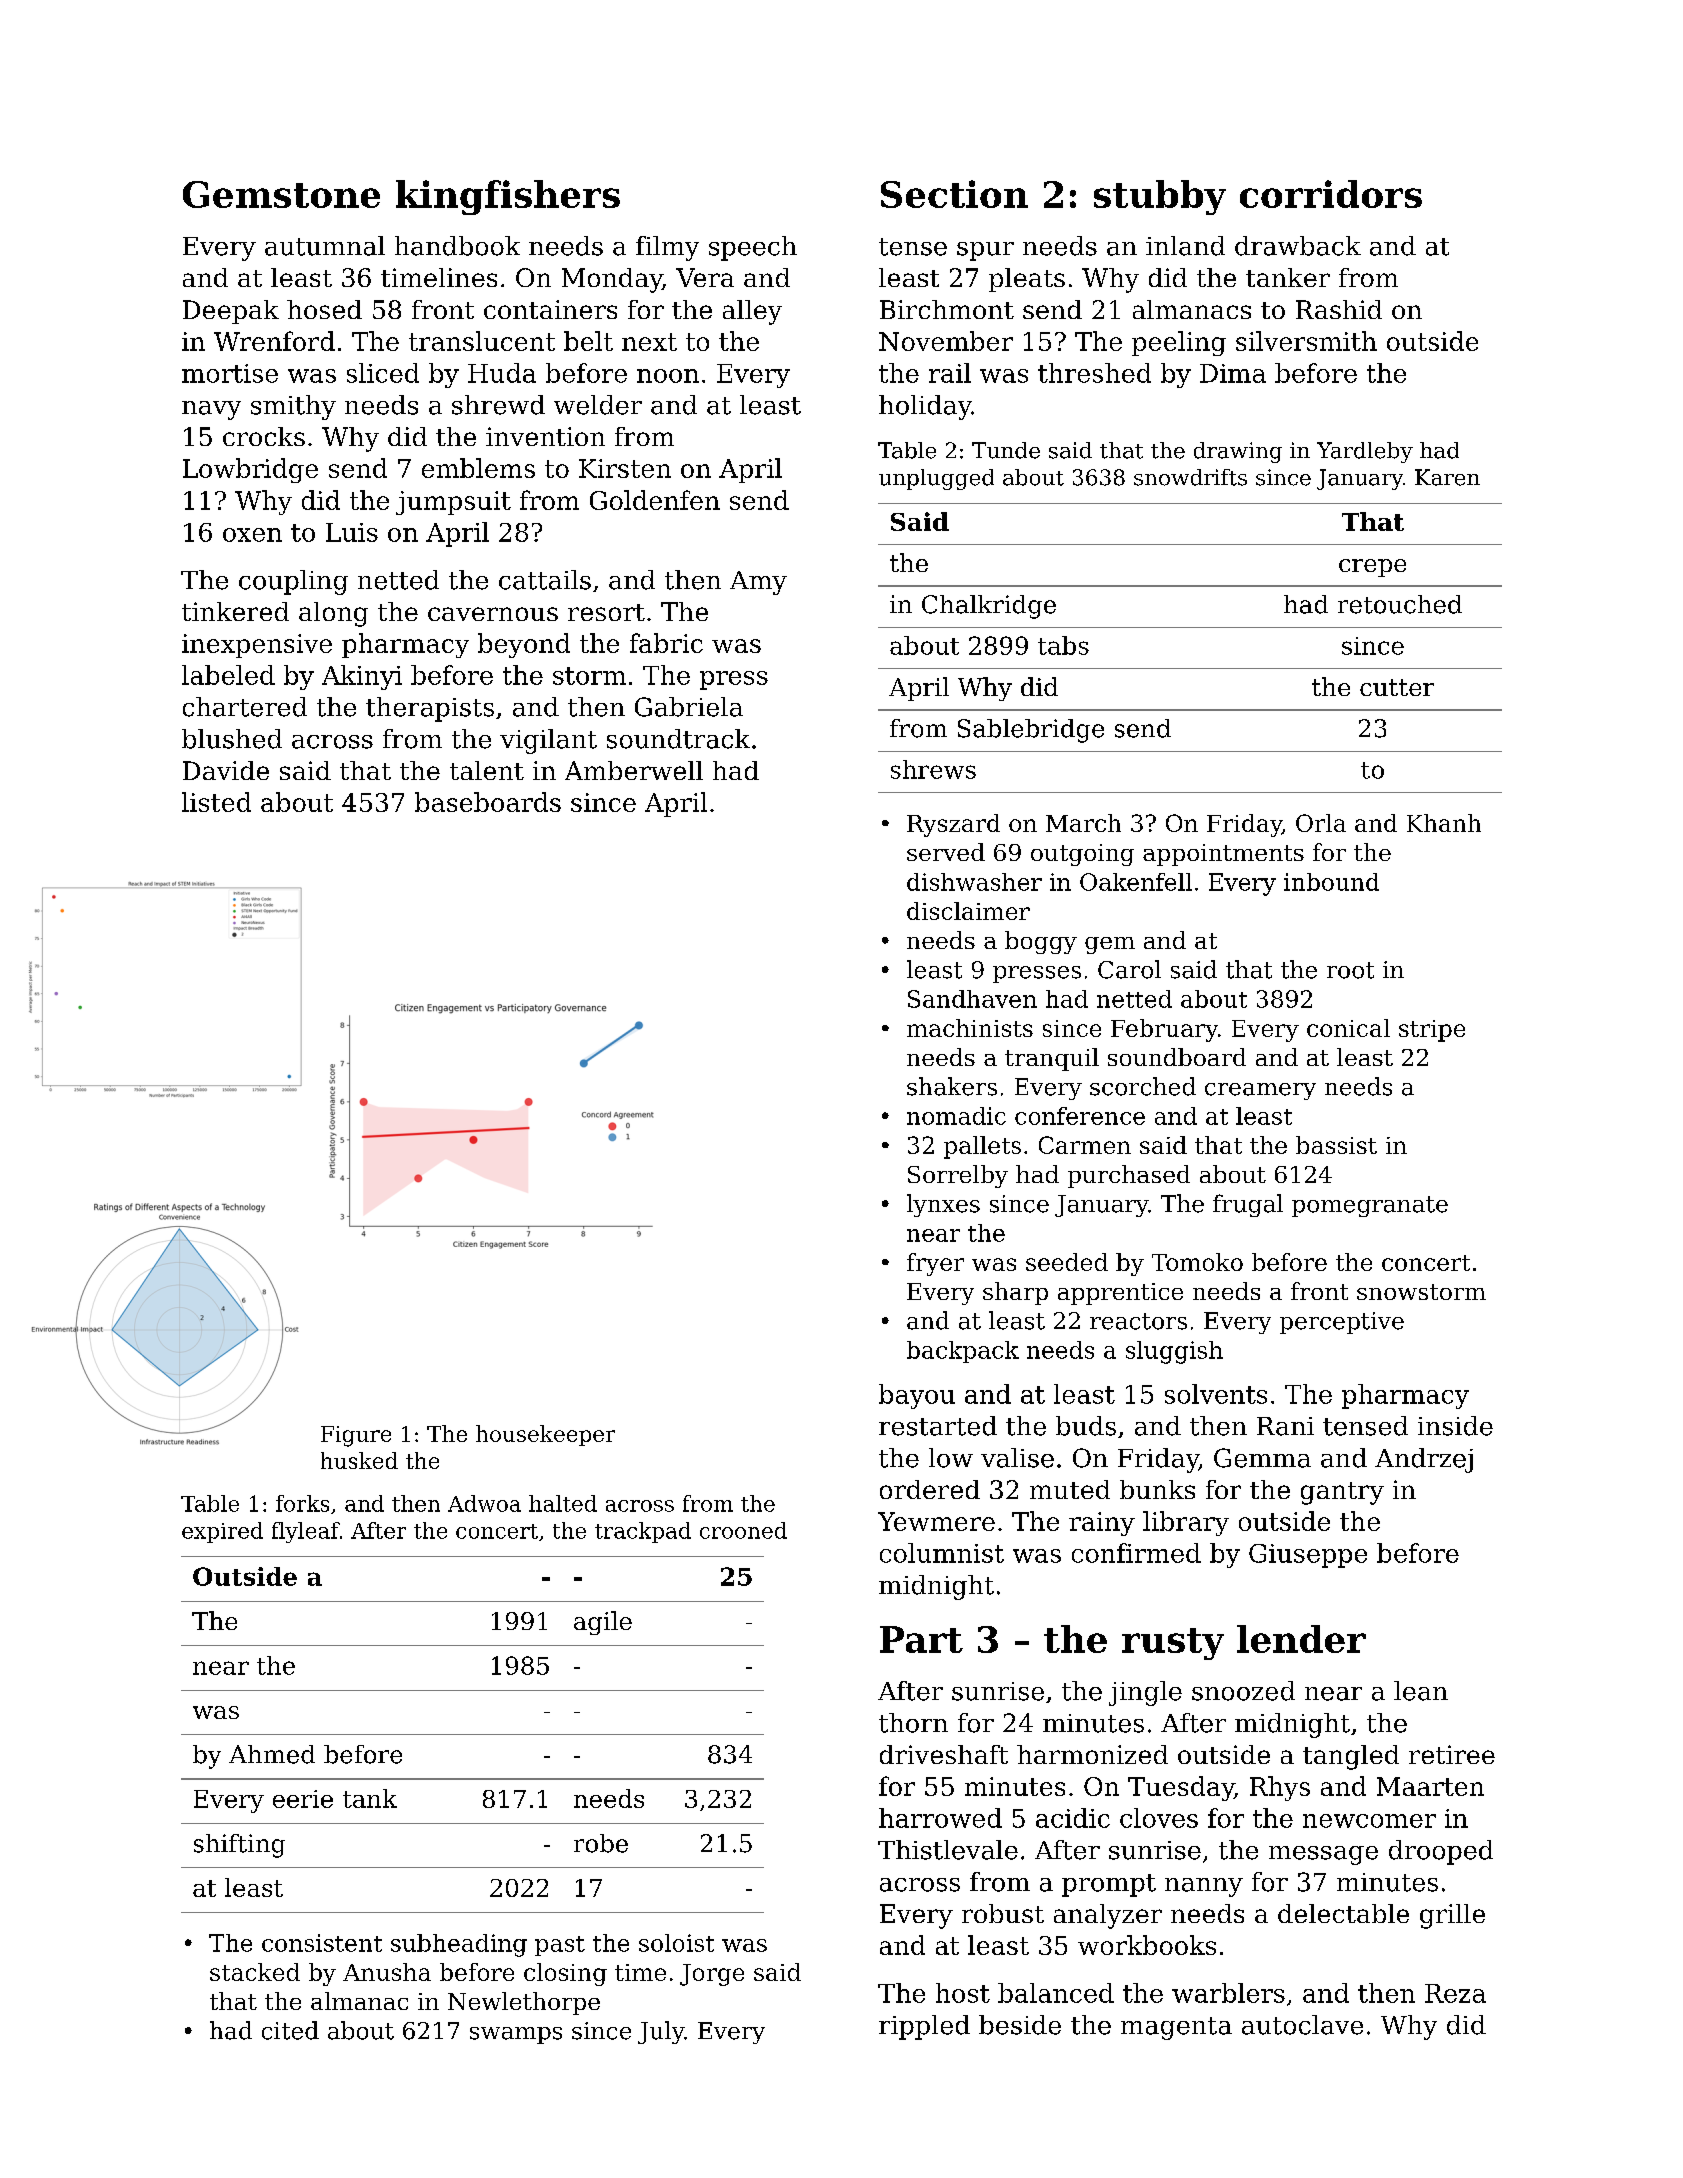 This image has width=1683, height=2178. What do you see at coordinates (1455, 1426) in the image?
I see `inside` at bounding box center [1455, 1426].
